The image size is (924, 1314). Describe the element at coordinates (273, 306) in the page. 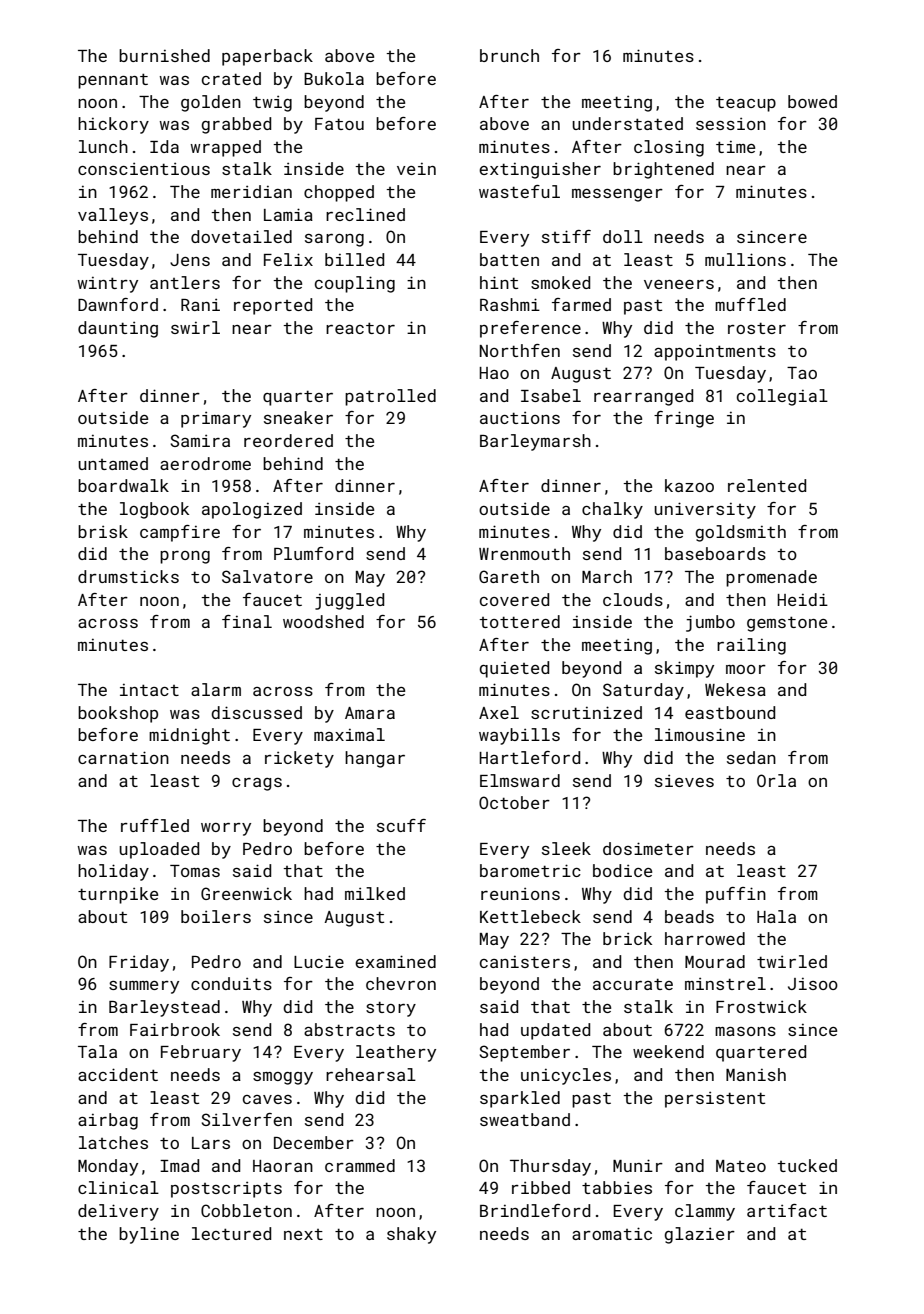

I see `reported` at that location.
